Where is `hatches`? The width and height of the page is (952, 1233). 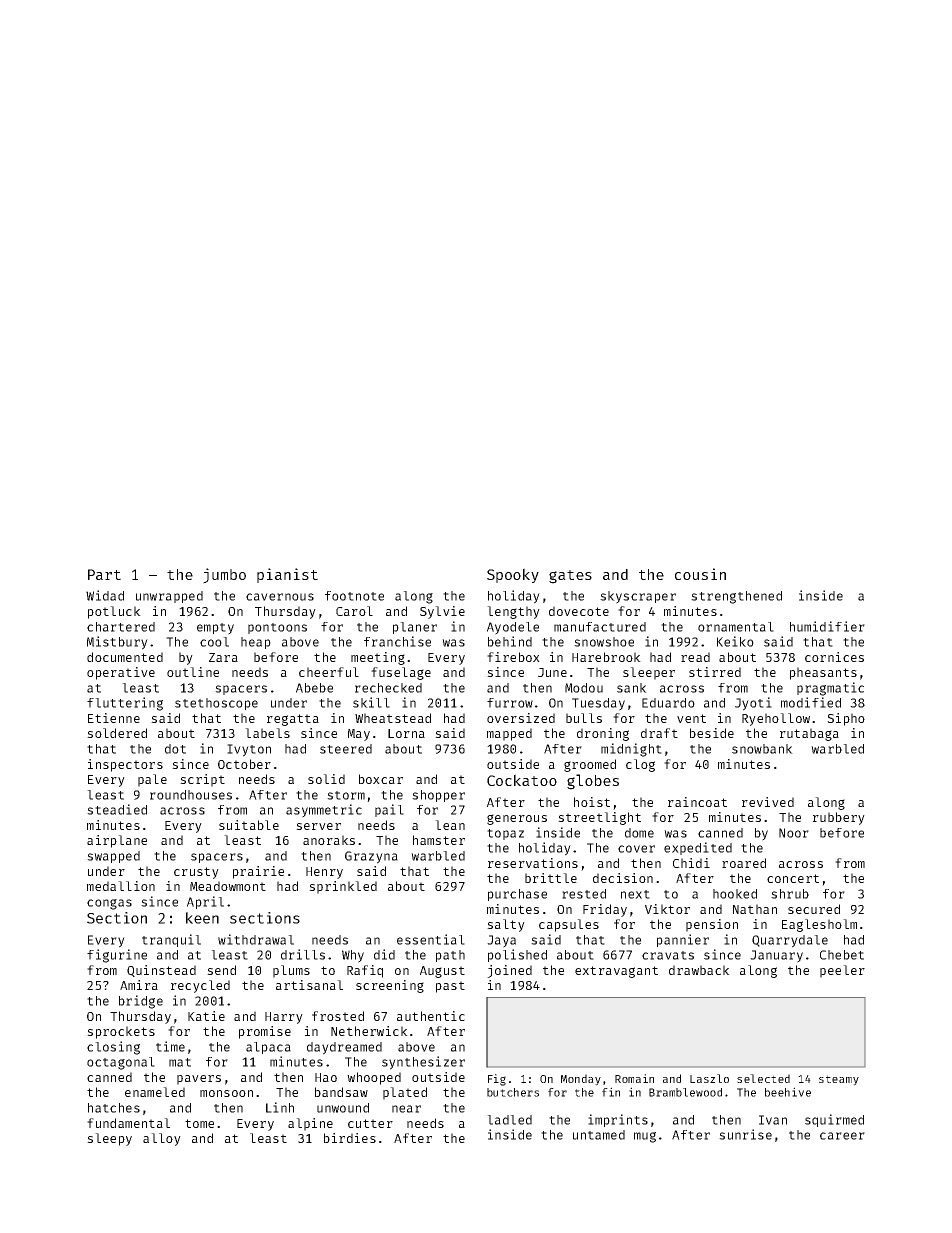 hatches is located at coordinates (114, 1108).
